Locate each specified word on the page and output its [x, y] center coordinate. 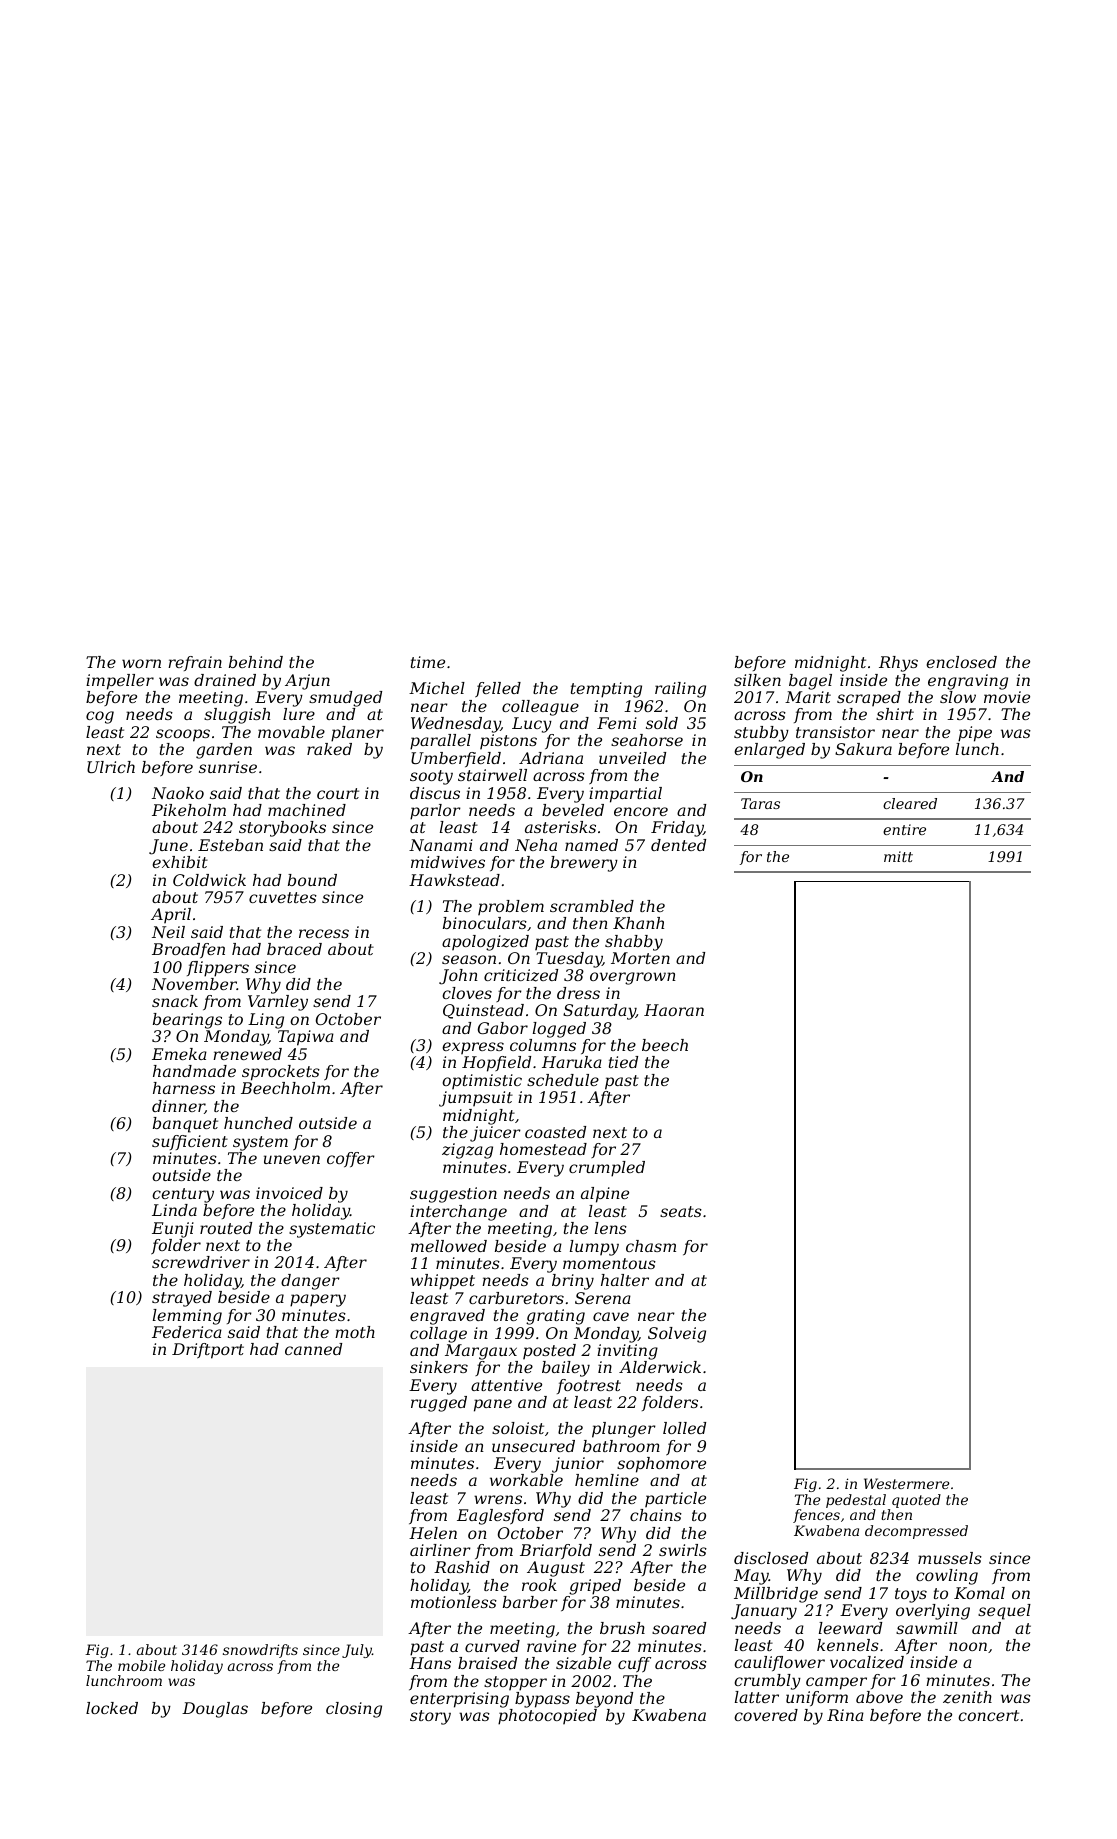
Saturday [599, 1012]
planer [357, 734]
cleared [910, 803]
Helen [433, 1533]
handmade [194, 1071]
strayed [182, 1299]
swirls [683, 1550]
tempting [606, 690]
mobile [141, 1665]
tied [623, 1062]
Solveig [677, 1335]
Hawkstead [454, 880]
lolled [684, 1428]
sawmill [927, 1628]
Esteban [230, 845]
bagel [810, 682]
